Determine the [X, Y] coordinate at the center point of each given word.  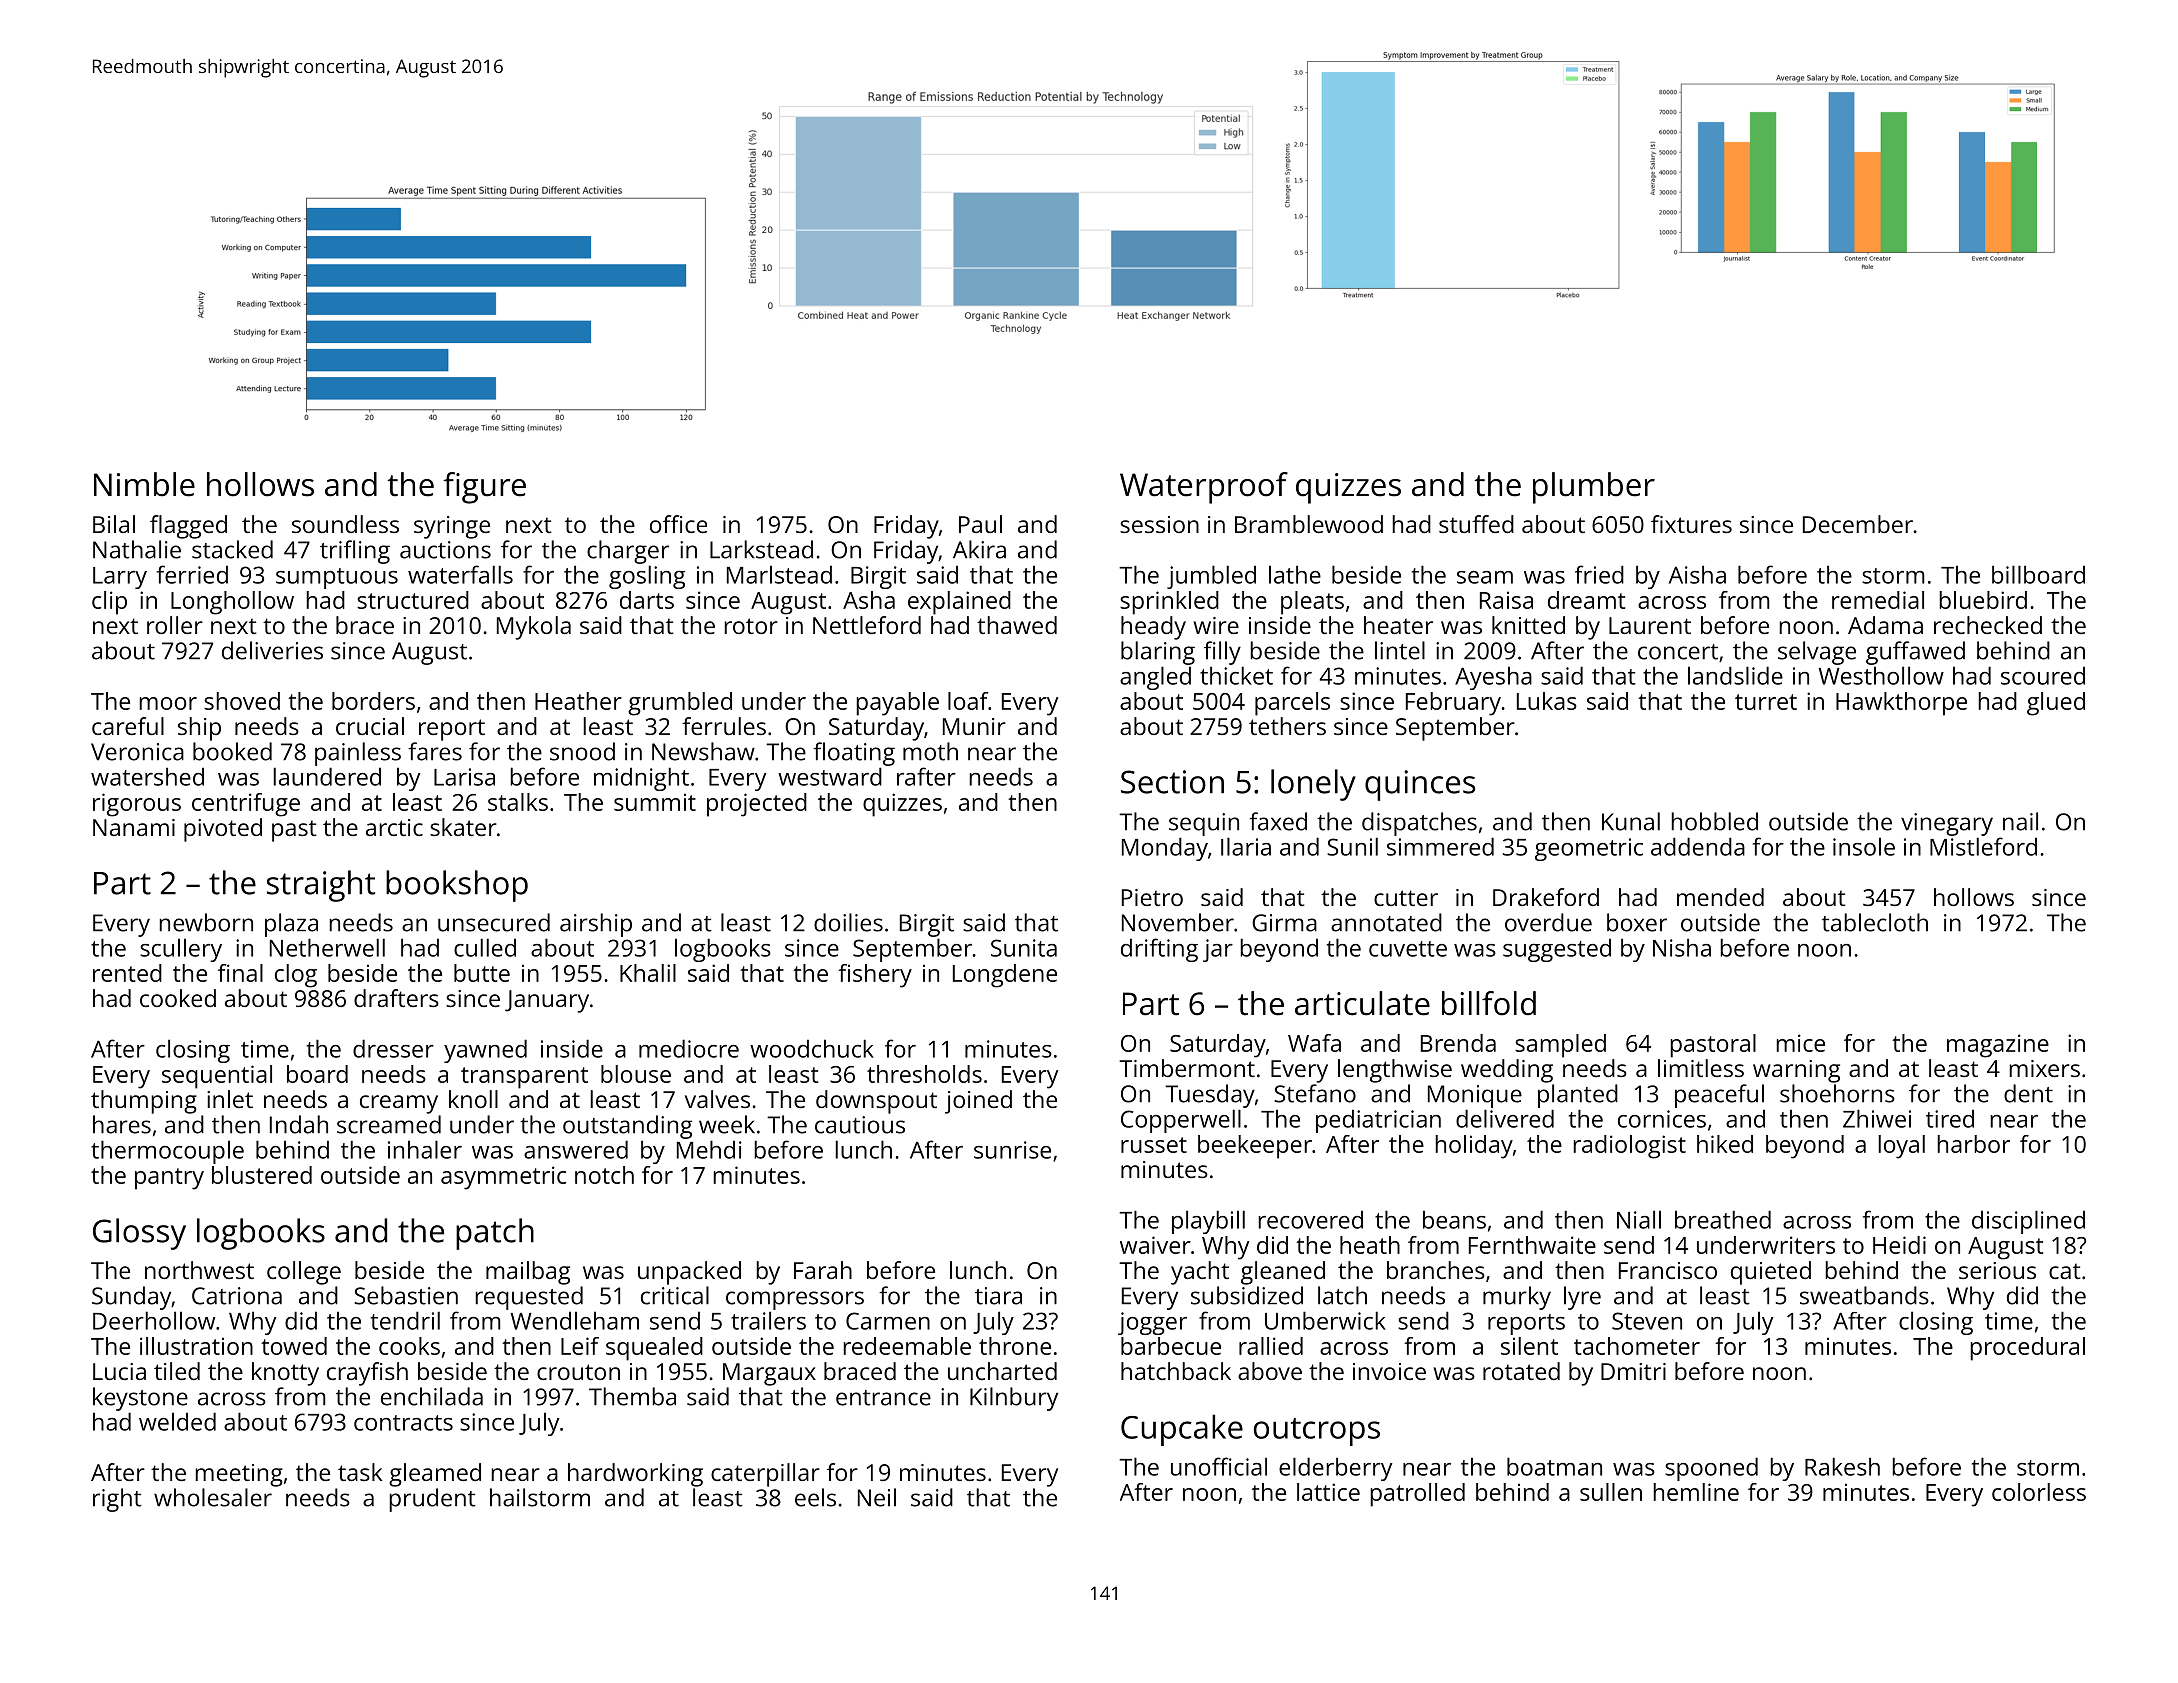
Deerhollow [154, 1320]
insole [1864, 846]
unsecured [494, 922]
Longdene [1005, 976]
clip [109, 603]
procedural [2027, 1349]
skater [463, 827]
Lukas [1547, 701]
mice [1800, 1043]
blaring [1158, 653]
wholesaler [213, 1497]
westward [830, 776]
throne [1015, 1346]
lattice [1328, 1492]
